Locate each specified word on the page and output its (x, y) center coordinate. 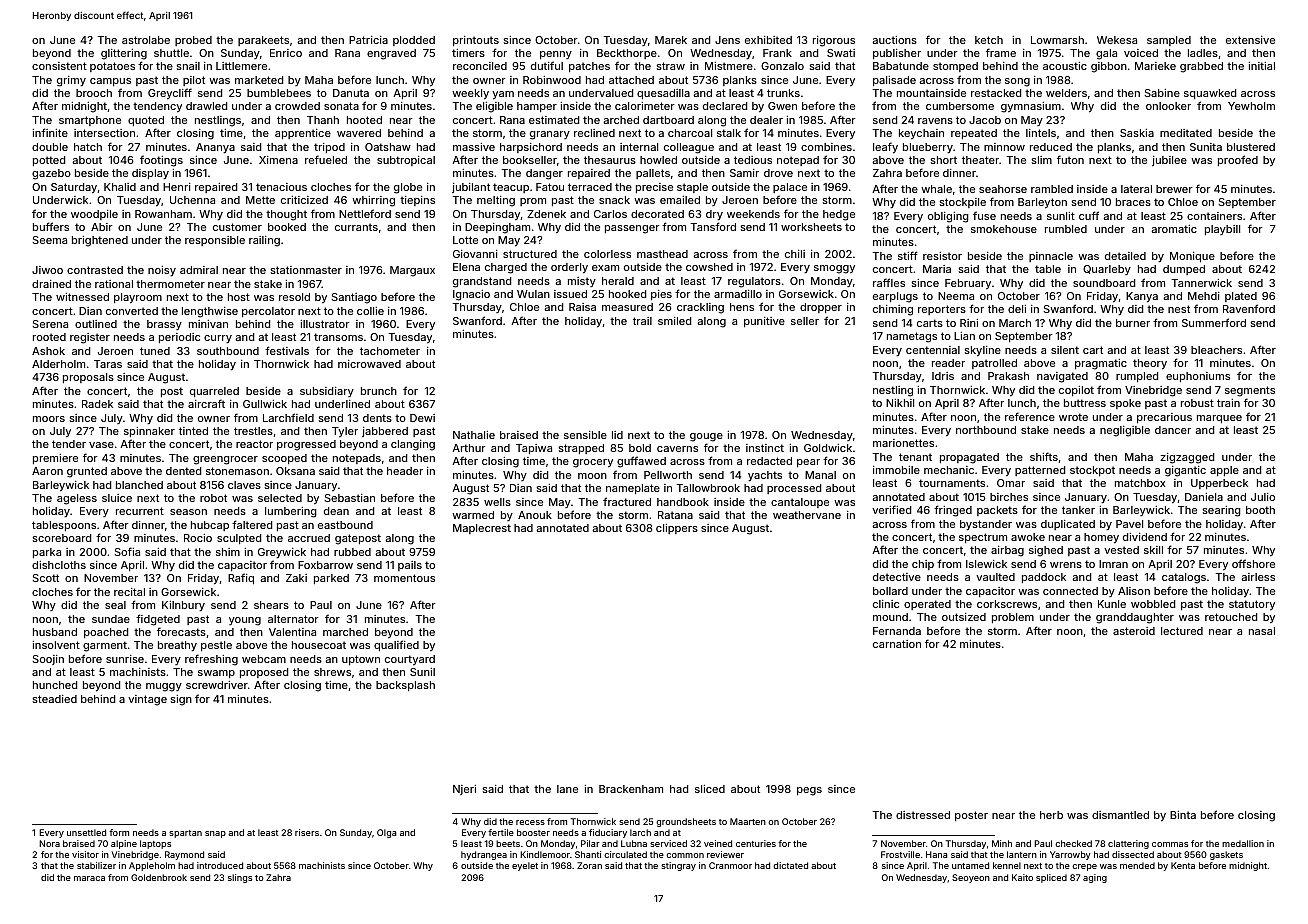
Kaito (1022, 877)
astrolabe (146, 40)
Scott (45, 578)
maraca (89, 878)
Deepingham (497, 228)
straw (670, 66)
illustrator (325, 324)
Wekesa (1117, 40)
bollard (890, 591)
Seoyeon (971, 878)
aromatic (1174, 229)
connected (1070, 591)
